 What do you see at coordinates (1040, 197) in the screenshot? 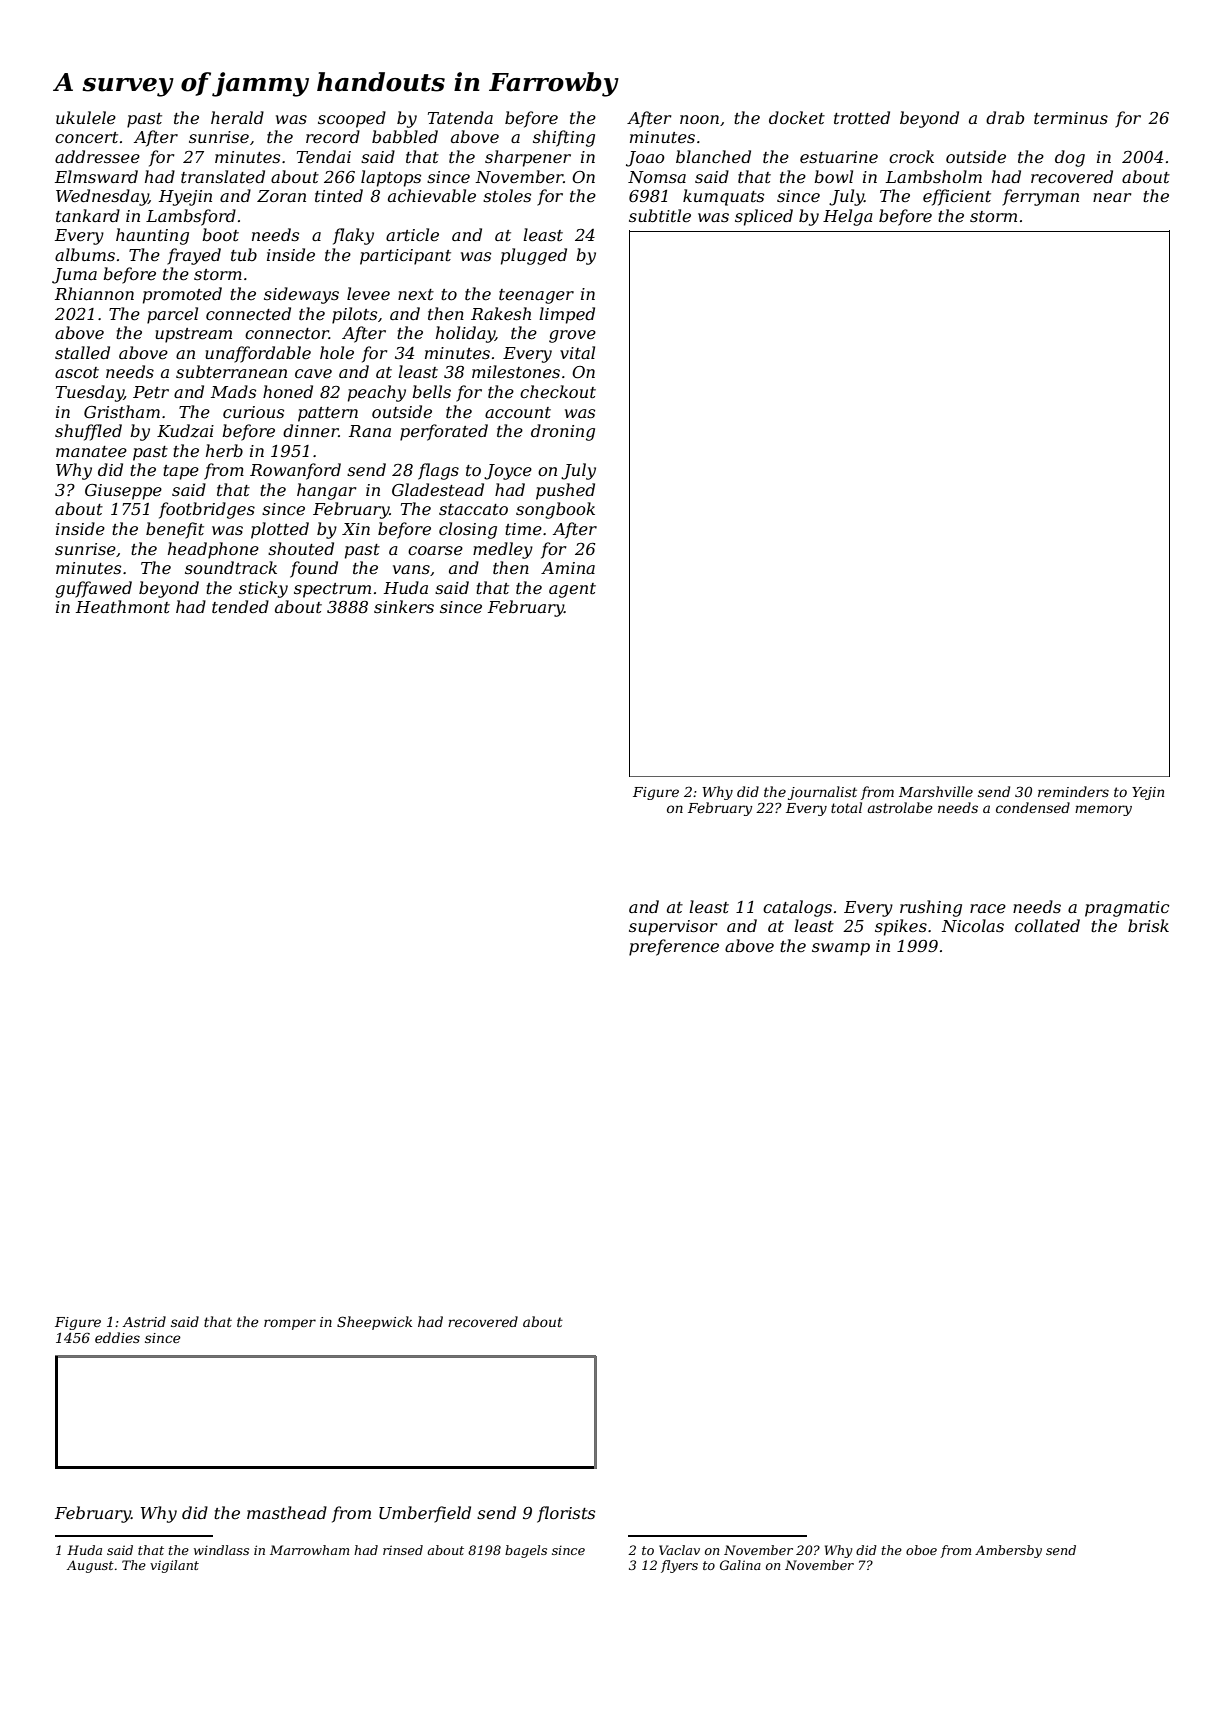
I see `ferryman` at bounding box center [1040, 197].
